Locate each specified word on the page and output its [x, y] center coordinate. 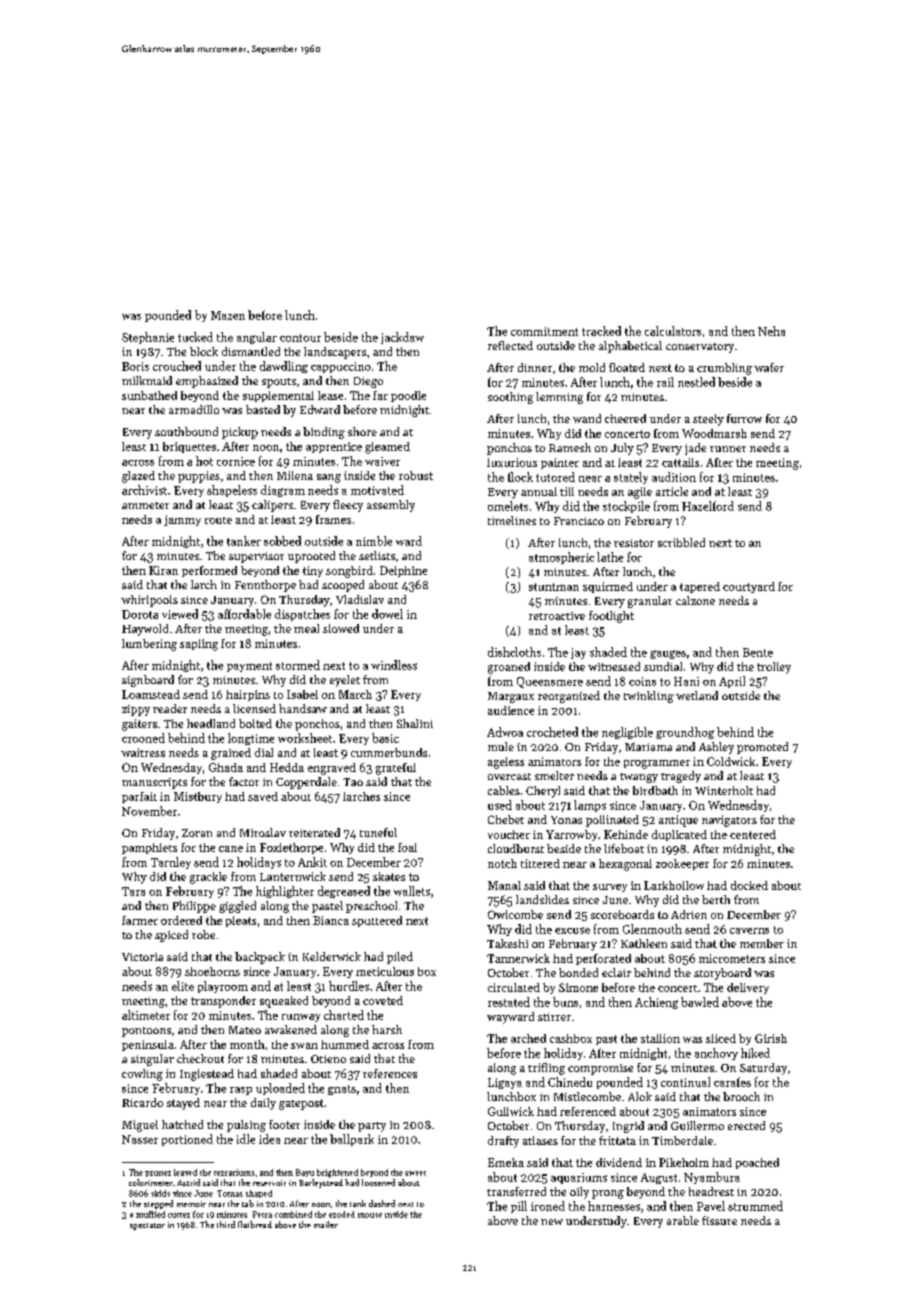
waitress [143, 752]
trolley [774, 668]
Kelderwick [332, 956]
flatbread [255, 1224]
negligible [627, 733]
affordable [244, 614]
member [762, 943]
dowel [387, 614]
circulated [514, 987]
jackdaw [402, 338]
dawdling [284, 367]
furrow [744, 418]
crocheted [552, 732]
